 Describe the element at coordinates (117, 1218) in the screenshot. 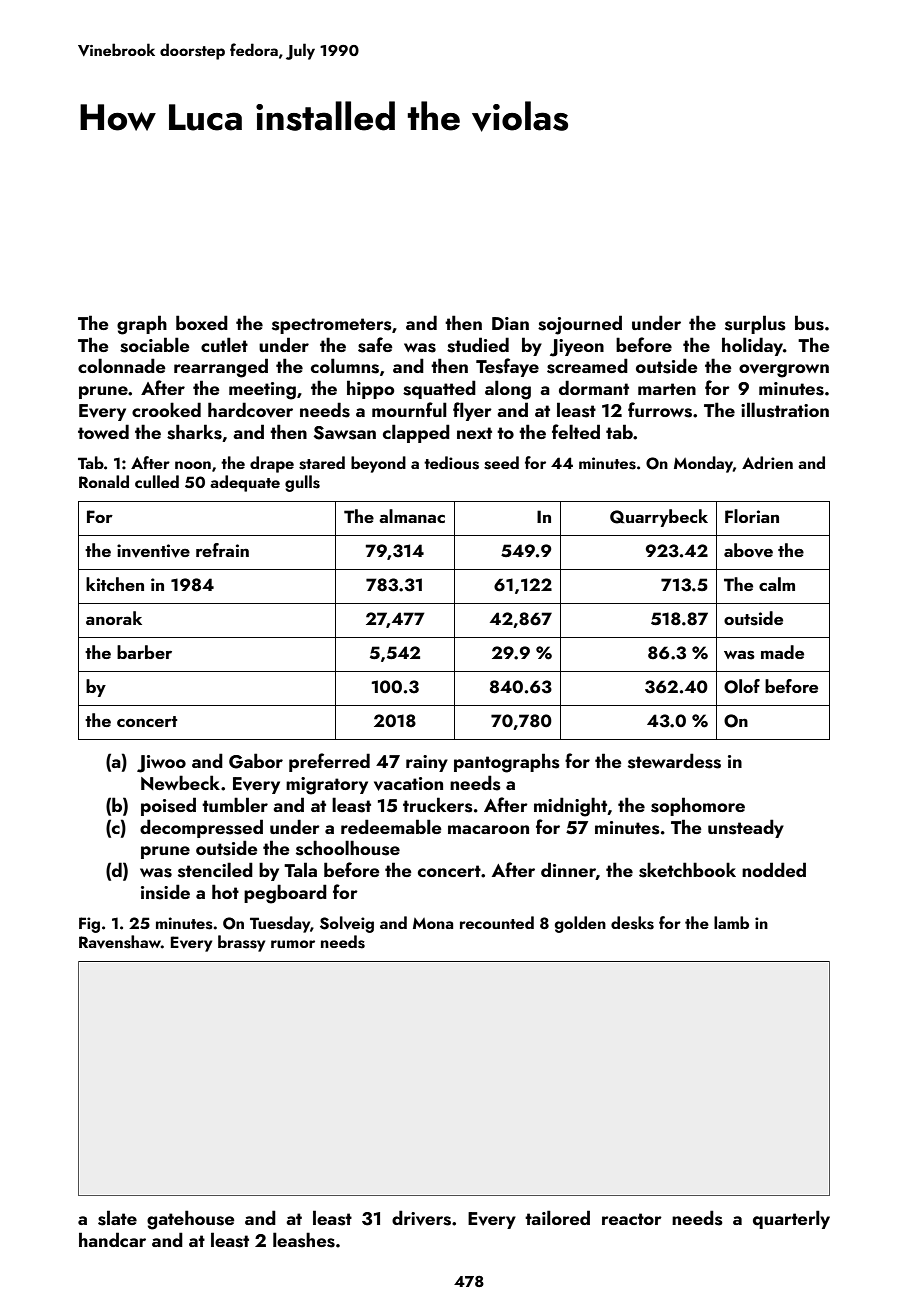

I see `slate` at that location.
